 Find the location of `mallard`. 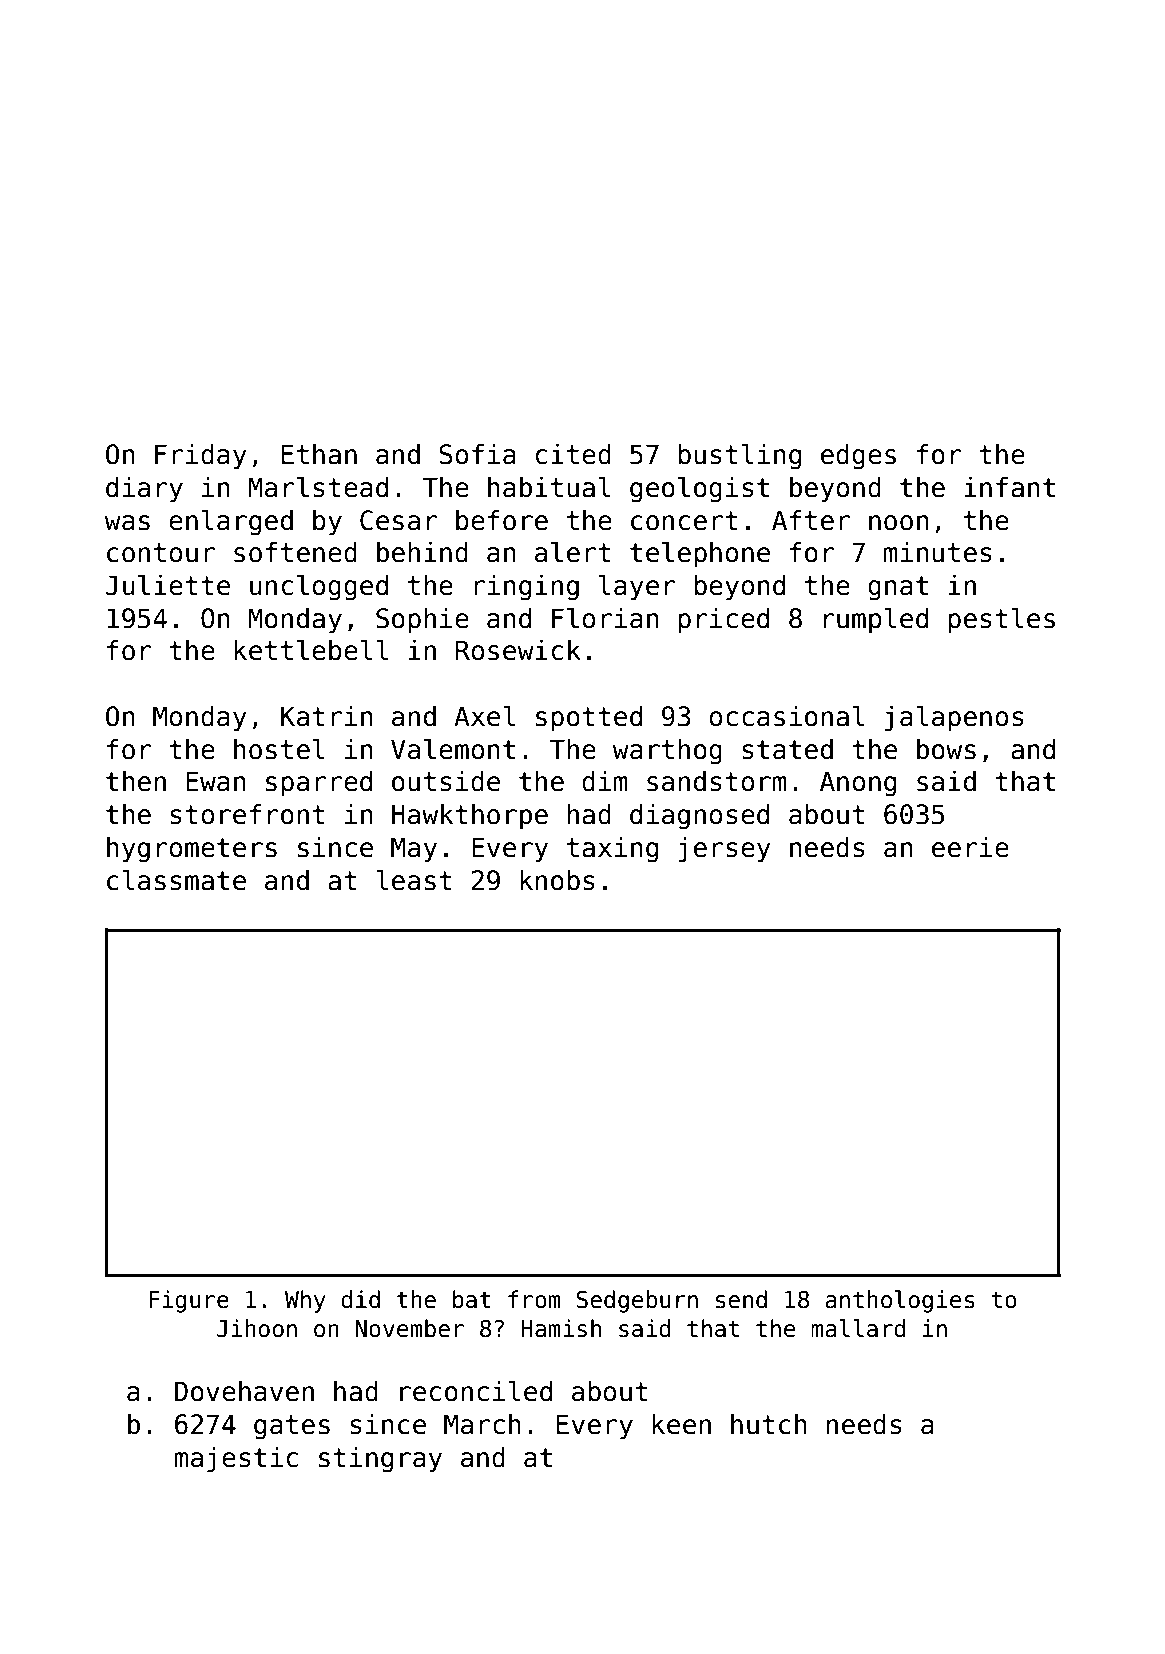

mallard is located at coordinates (858, 1328).
